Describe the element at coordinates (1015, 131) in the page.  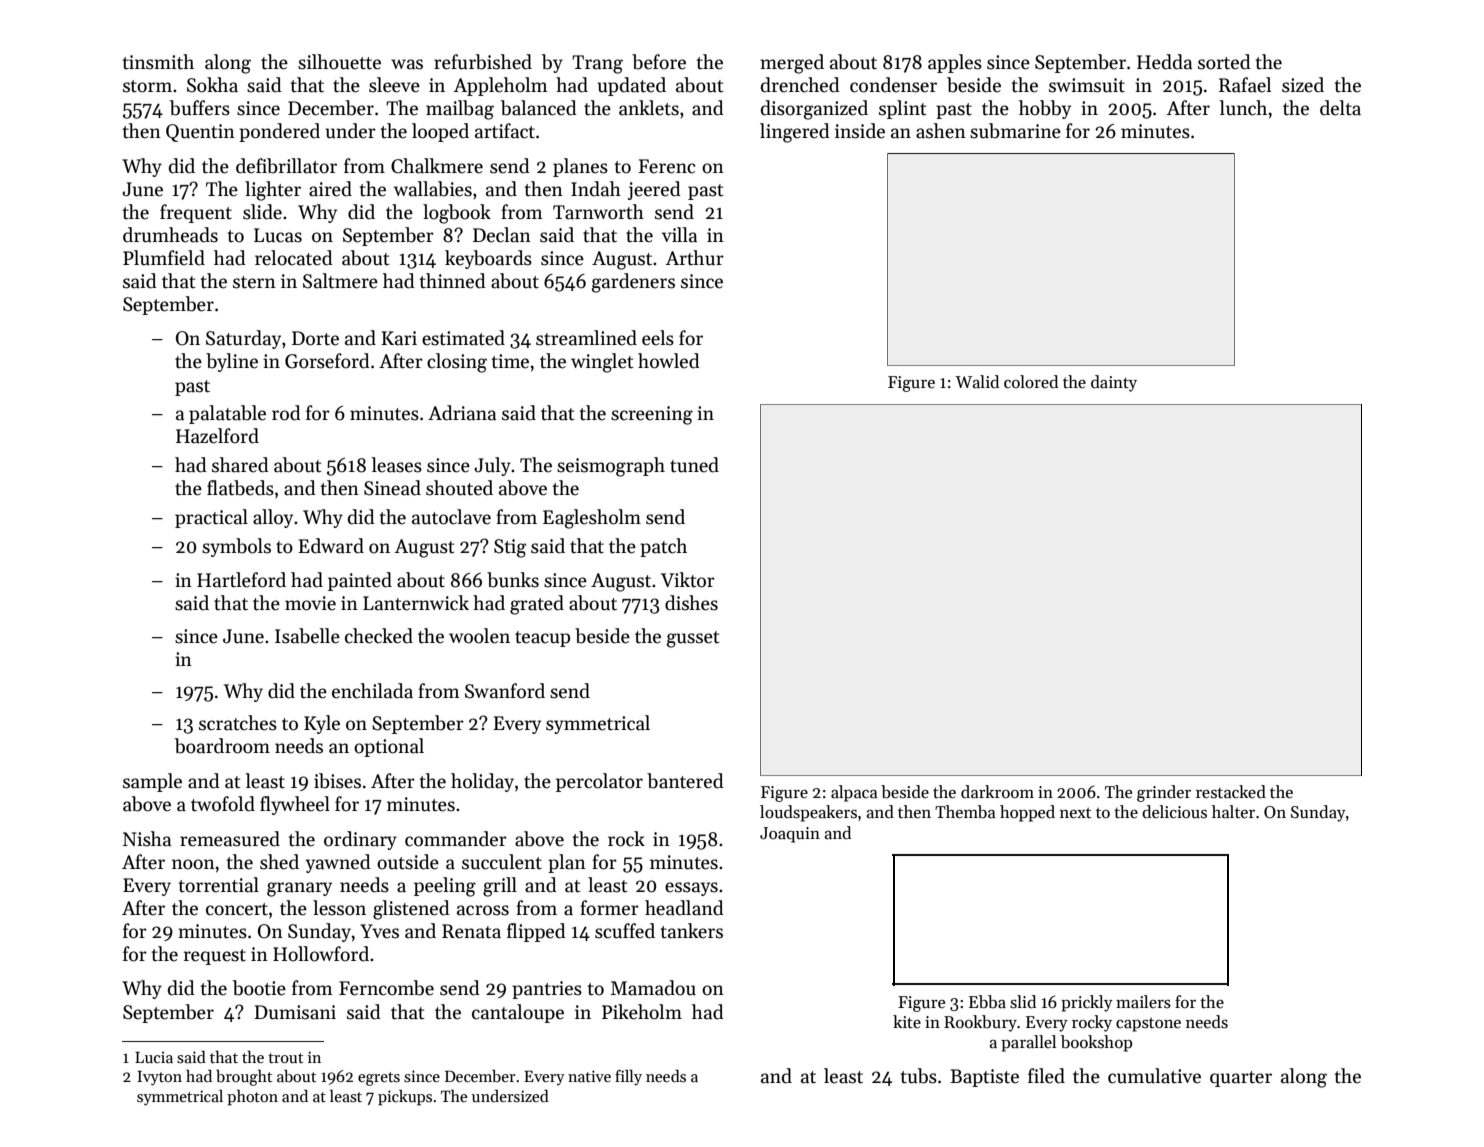
I see `submarine` at that location.
